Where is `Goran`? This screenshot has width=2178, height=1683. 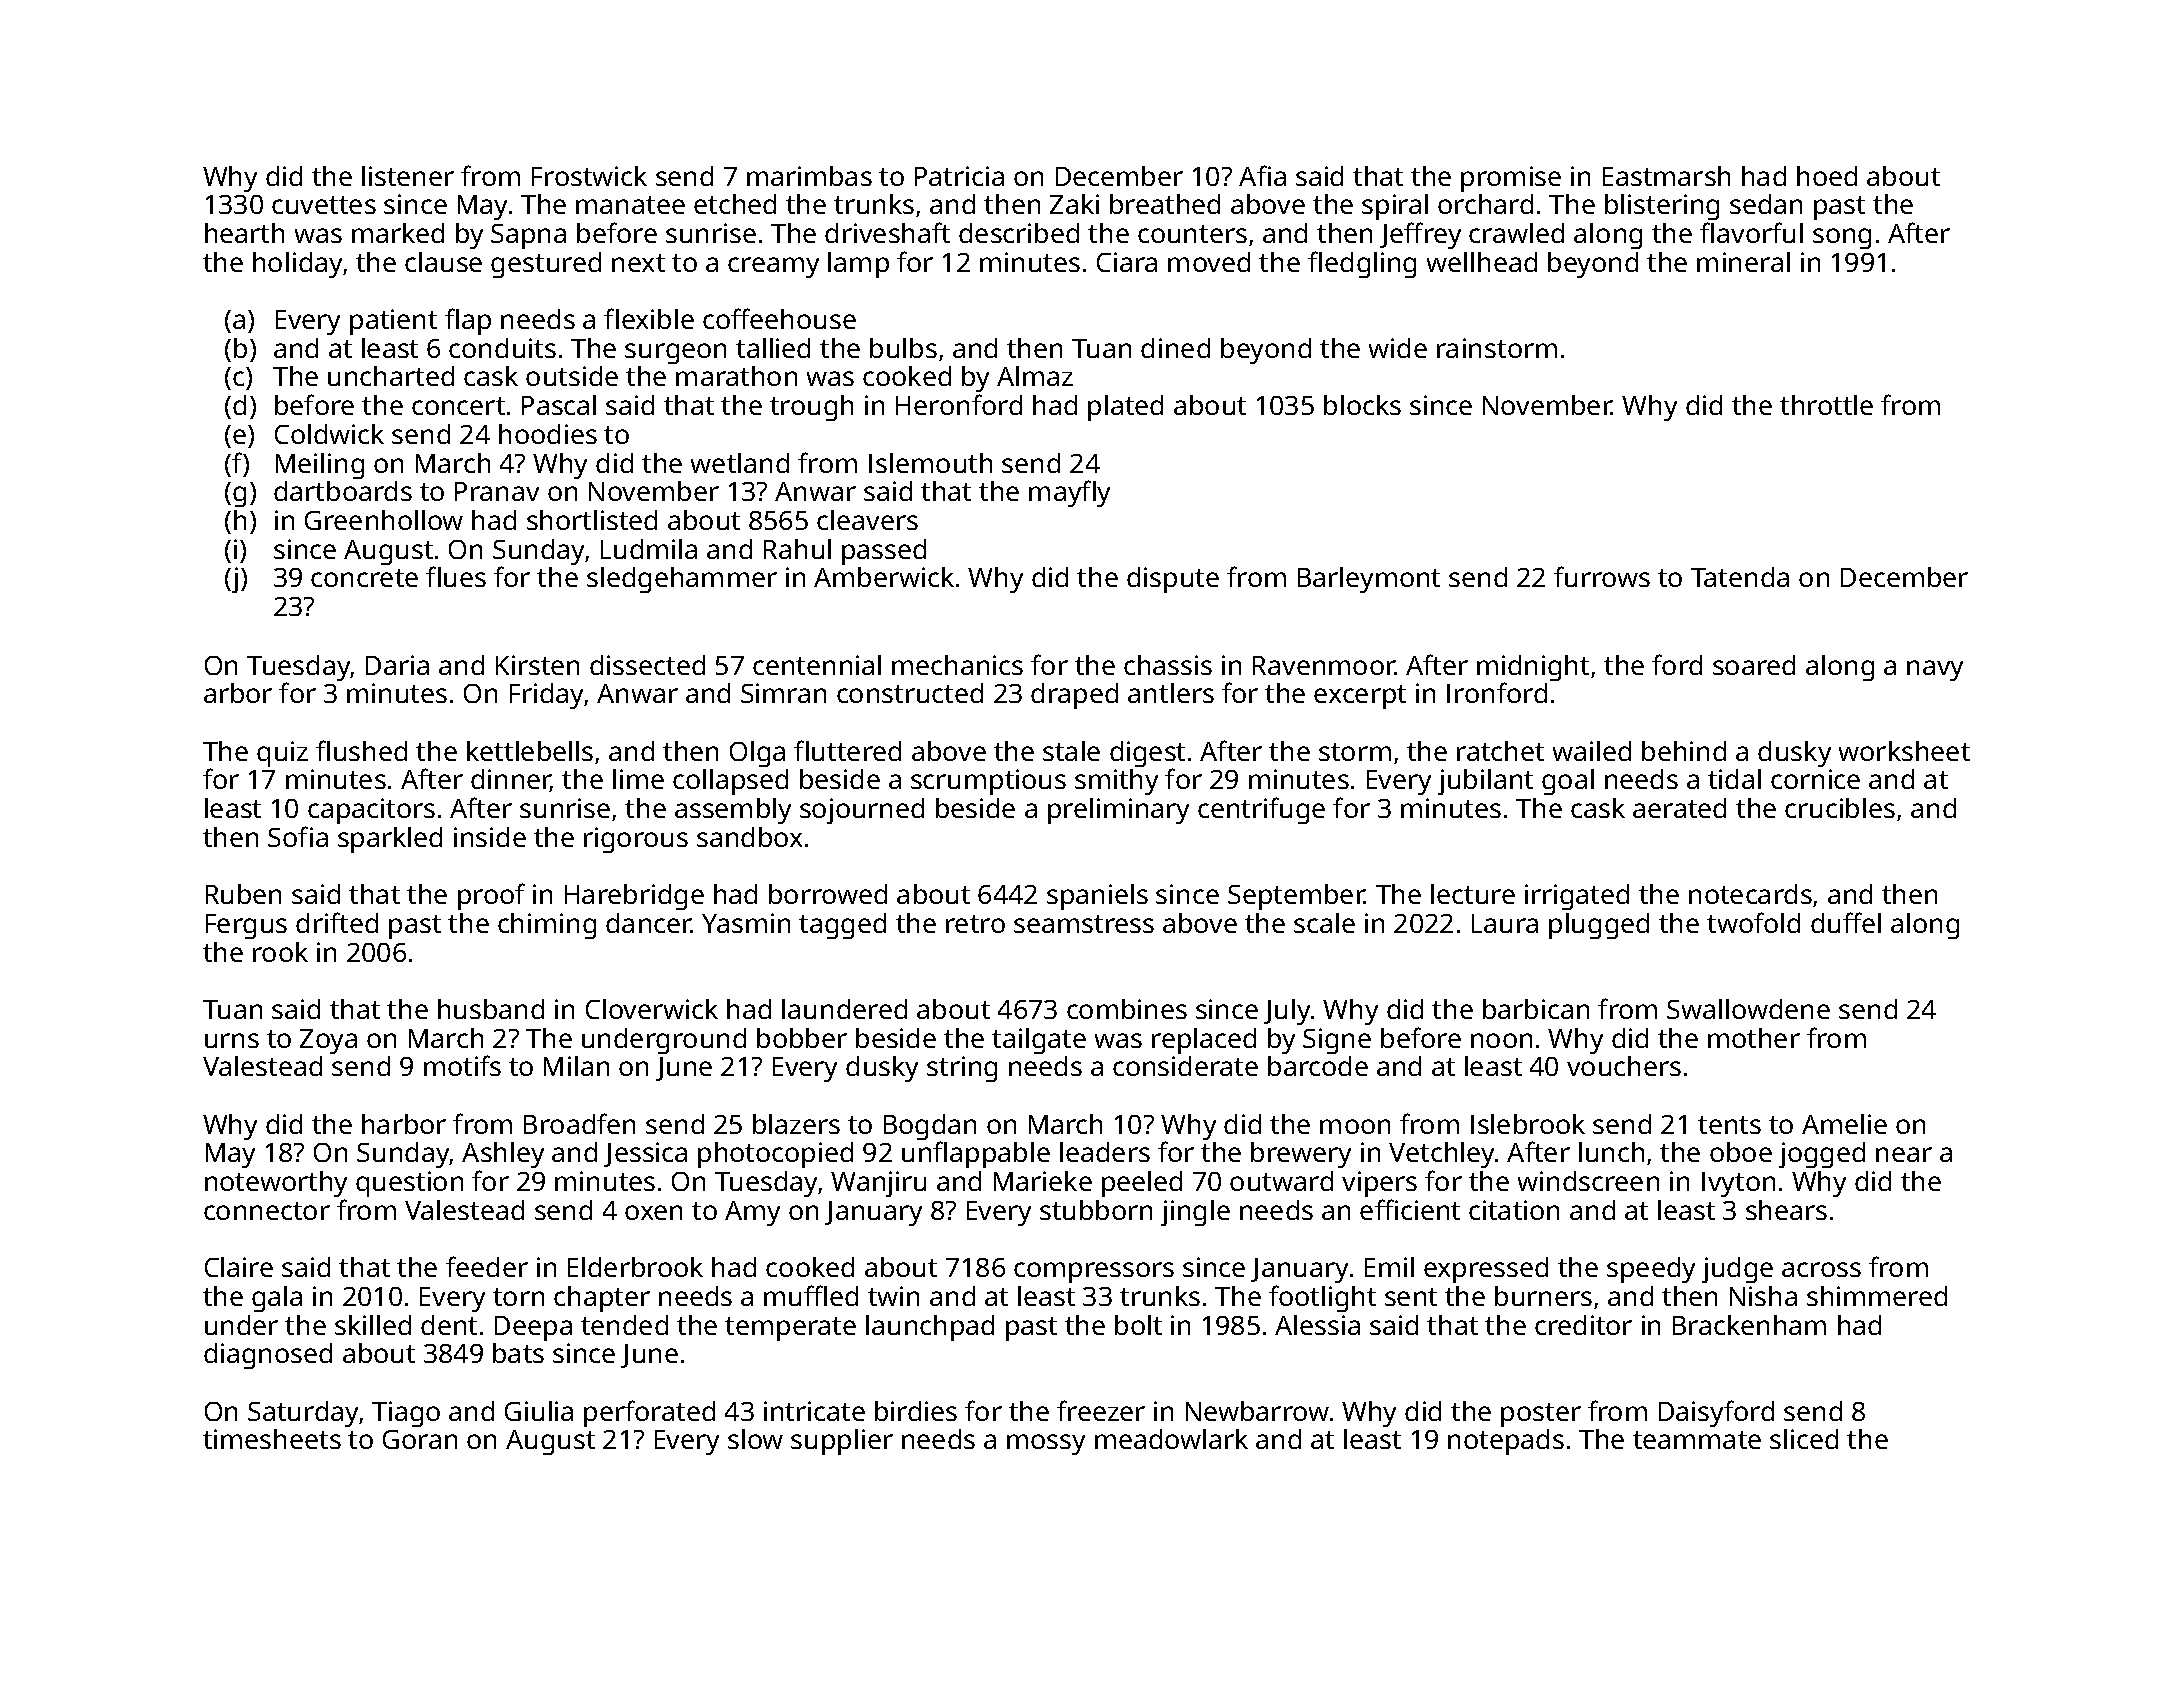
Goran is located at coordinates (420, 1439).
